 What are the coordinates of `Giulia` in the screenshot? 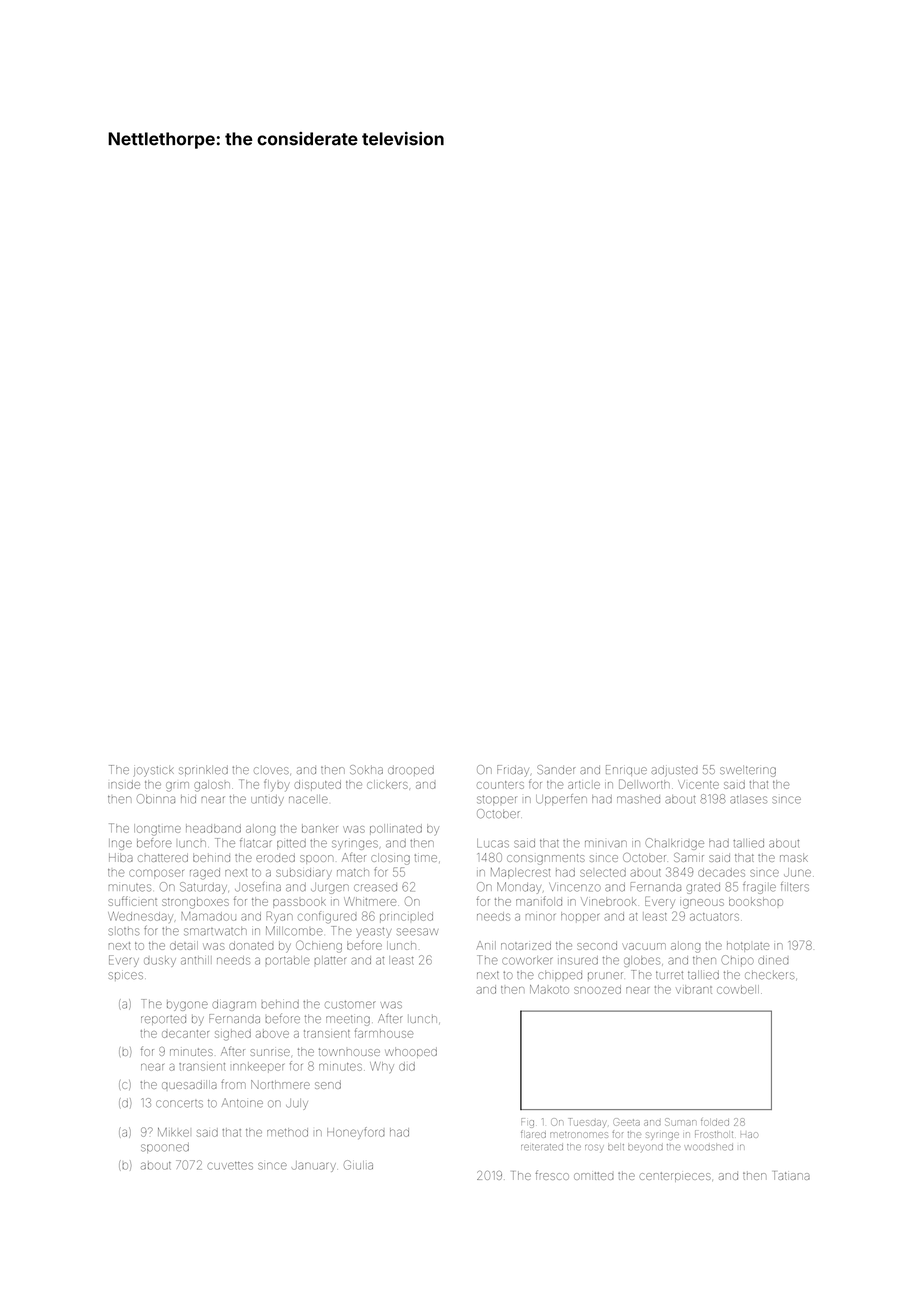 It's located at (358, 1165).
